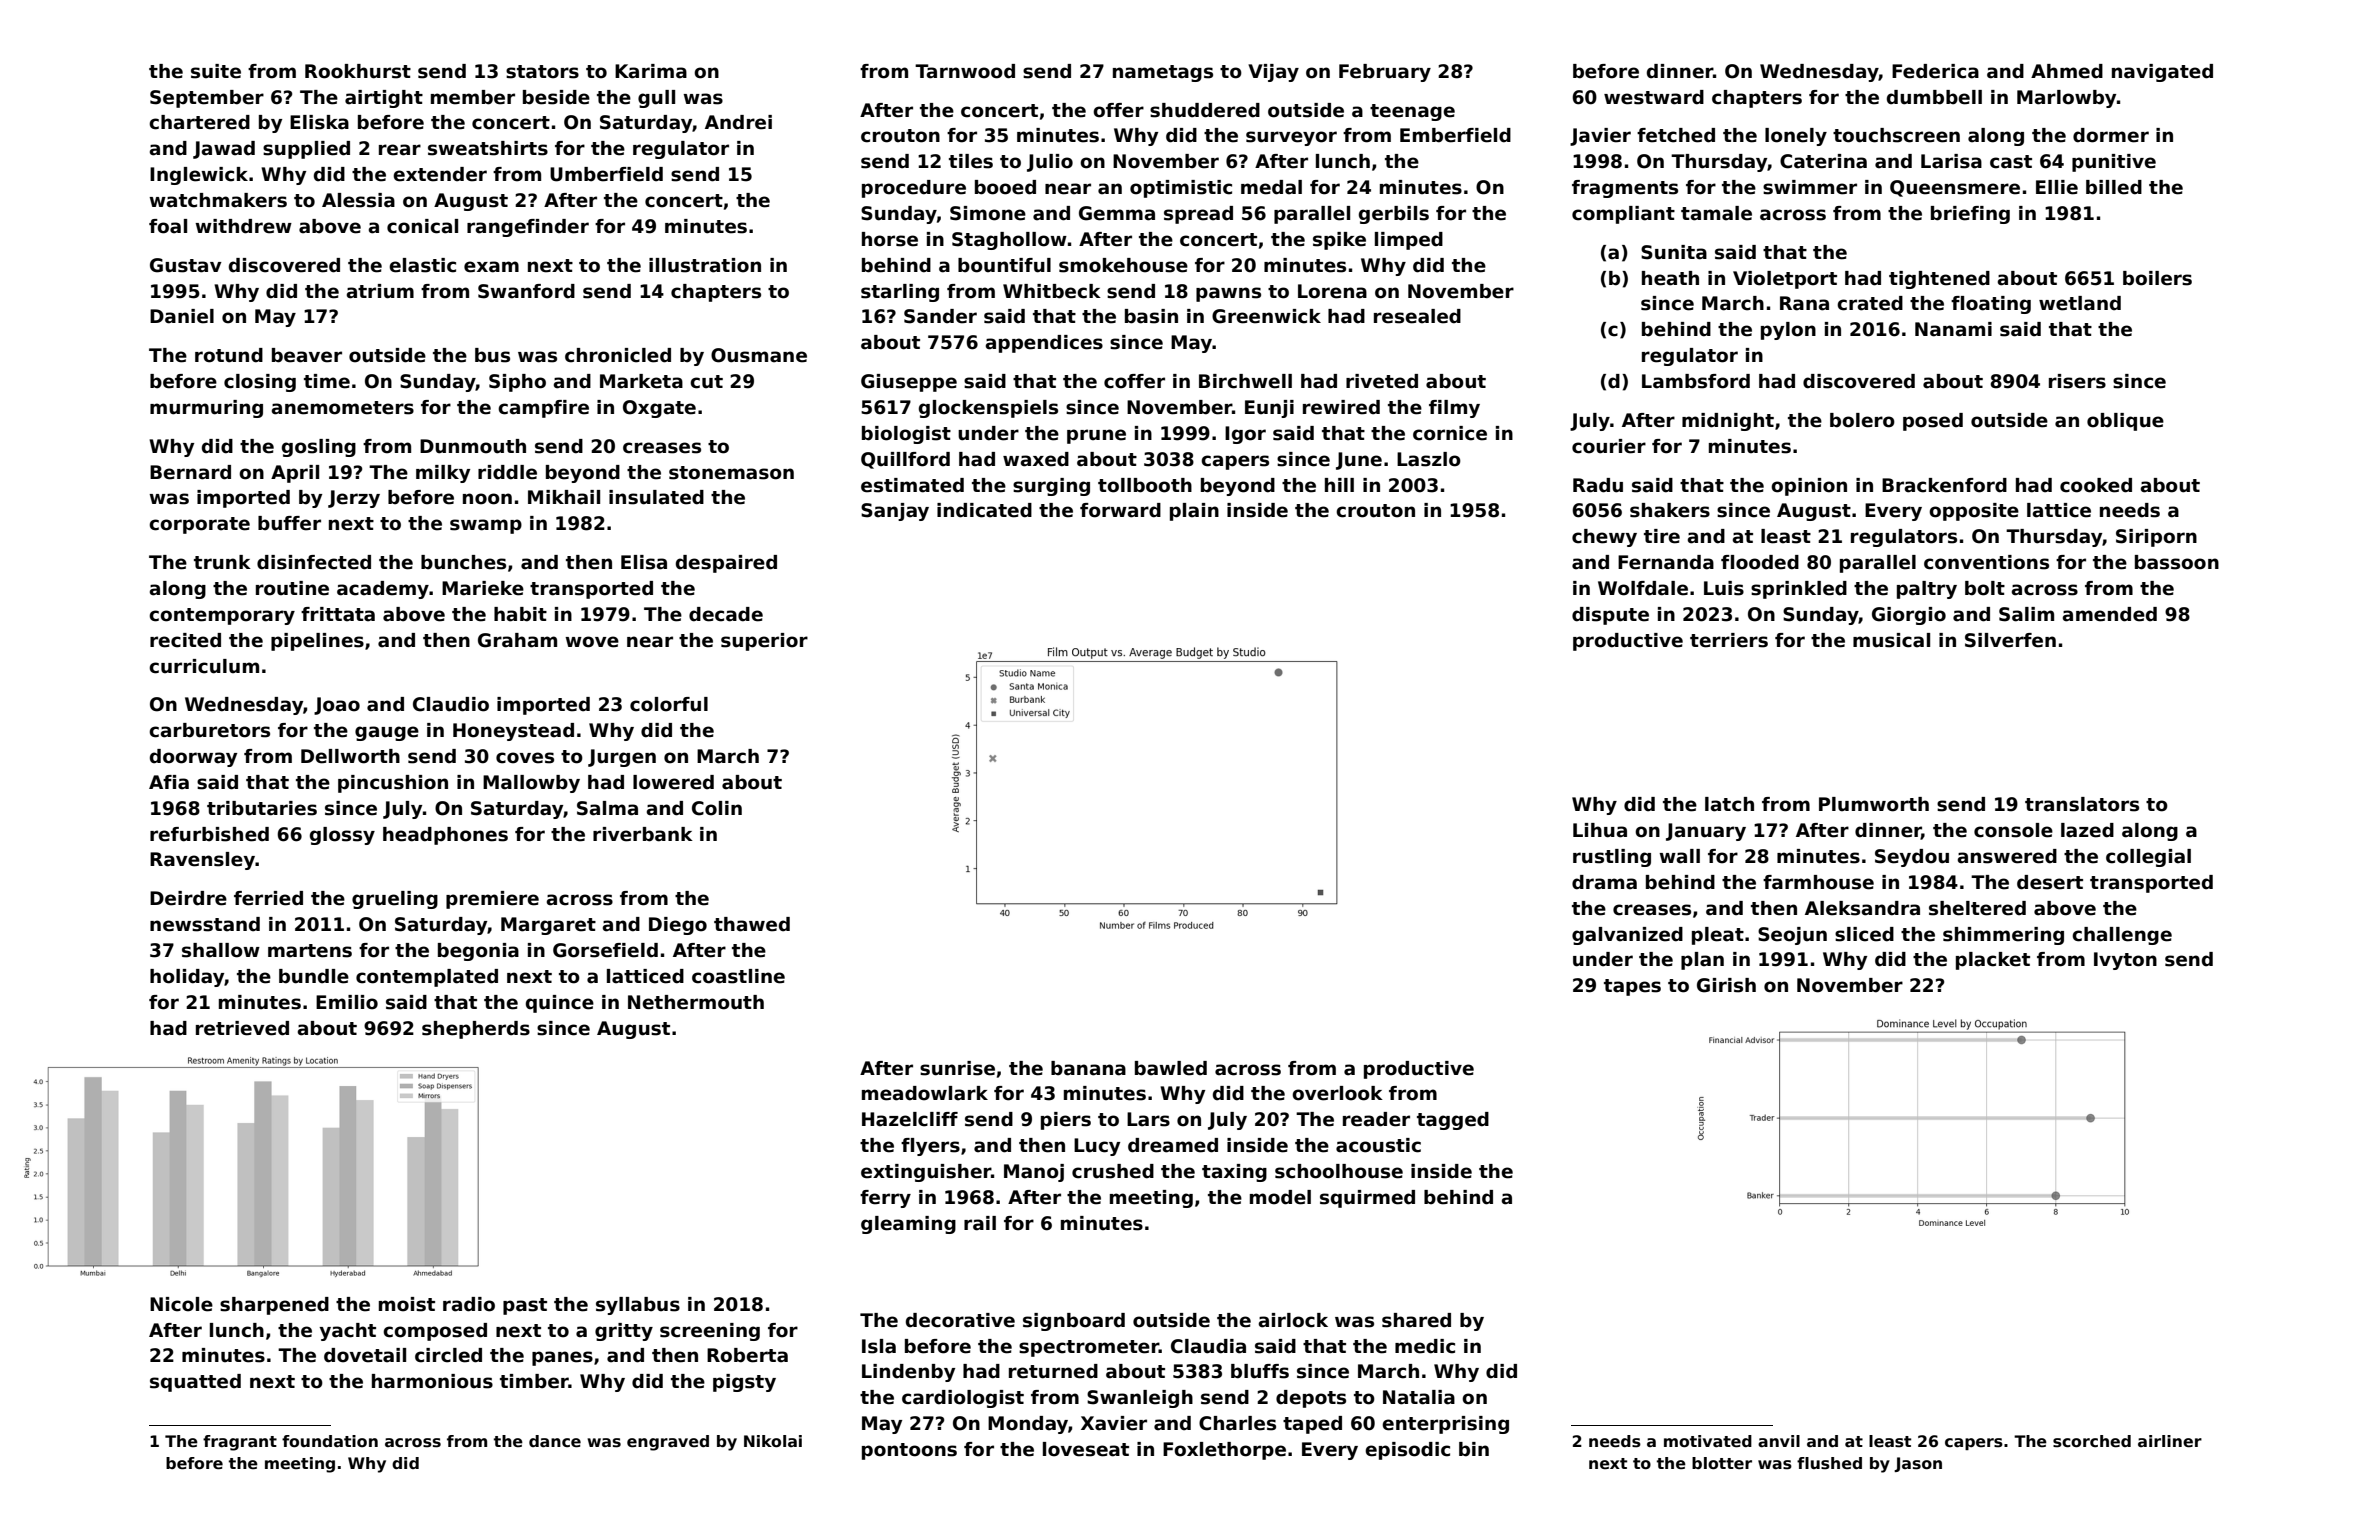 The image size is (2380, 1540). Describe the element at coordinates (1729, 640) in the screenshot. I see `terriers` at that location.
